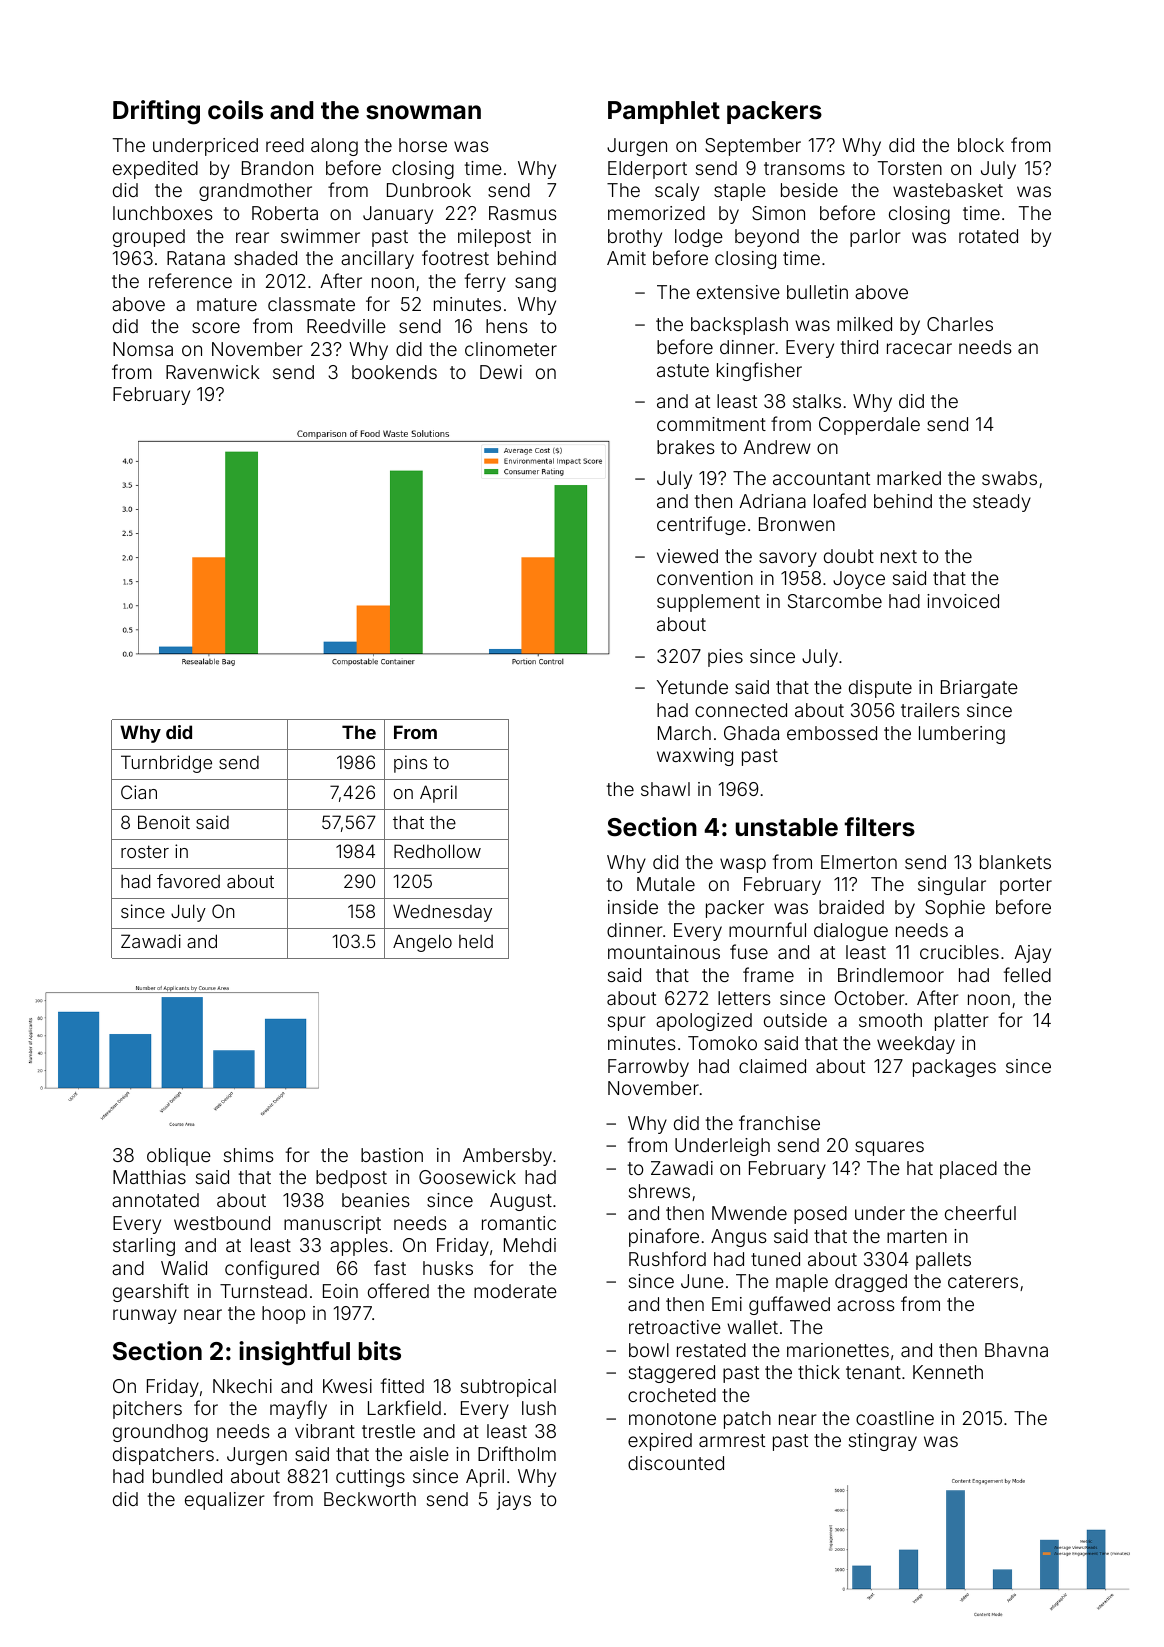 This image has height=1647, width=1164. I want to click on coils, so click(235, 110).
